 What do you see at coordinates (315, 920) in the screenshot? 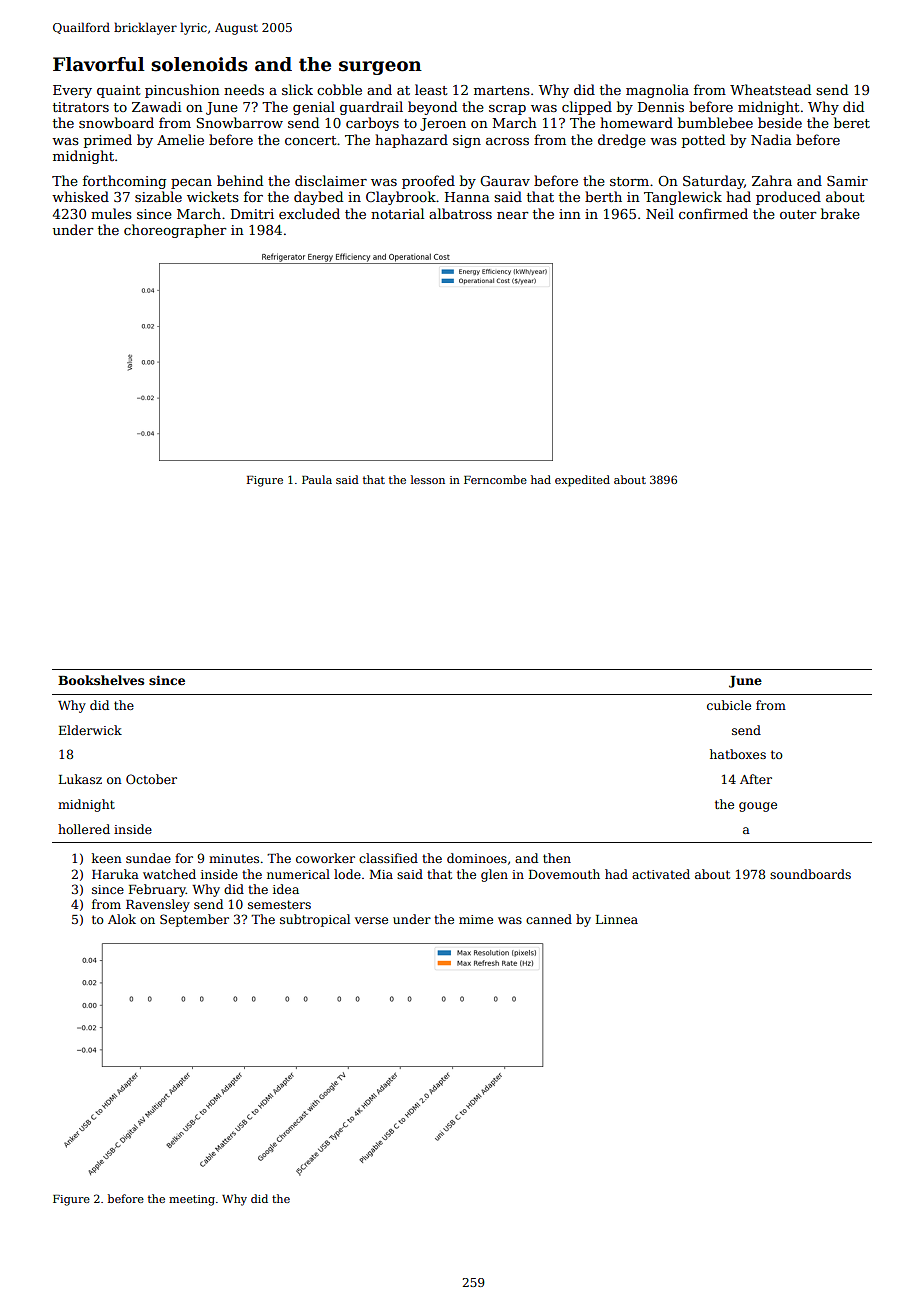
I see `subtropical` at bounding box center [315, 920].
